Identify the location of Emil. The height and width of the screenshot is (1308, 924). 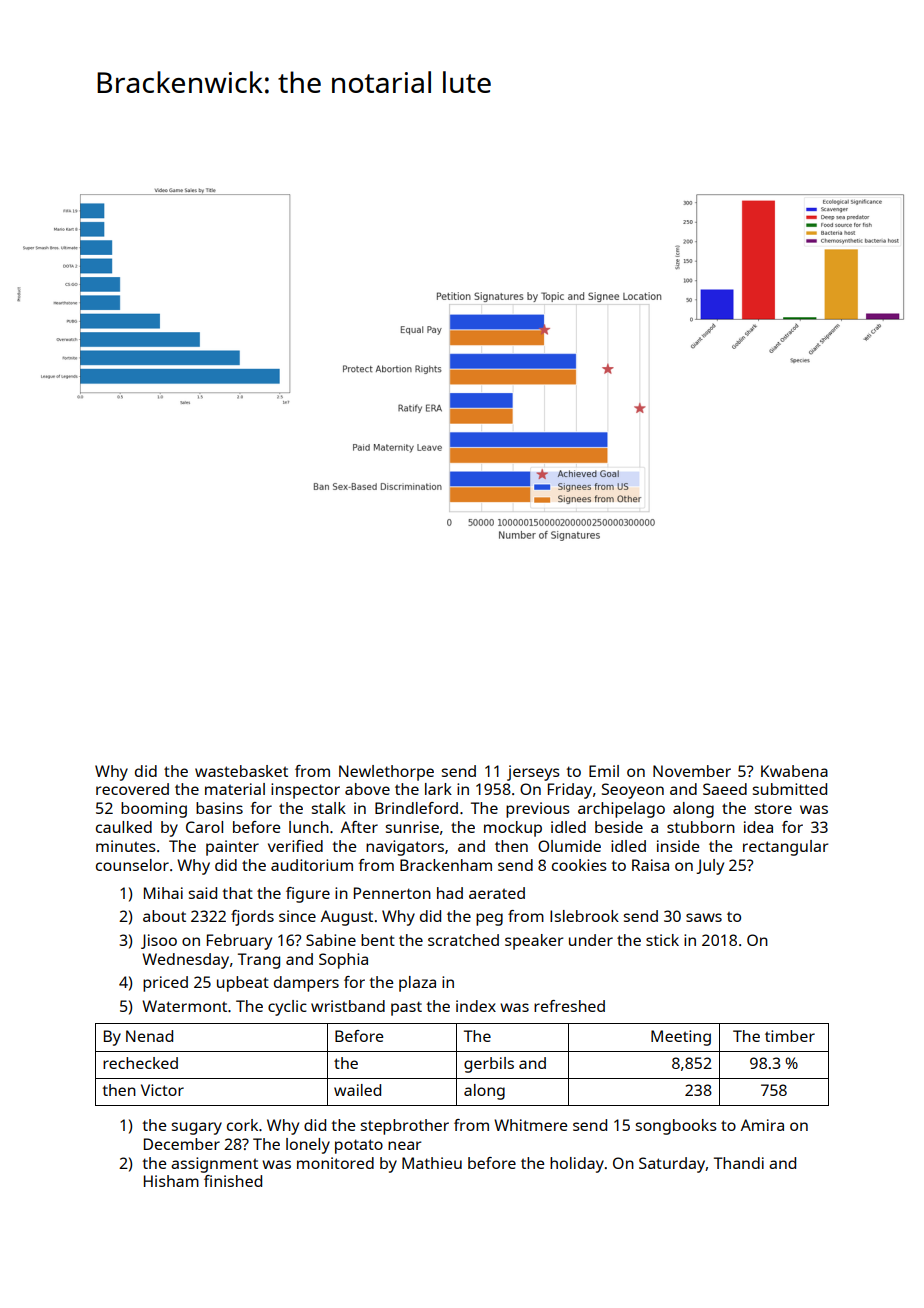
(604, 771).
